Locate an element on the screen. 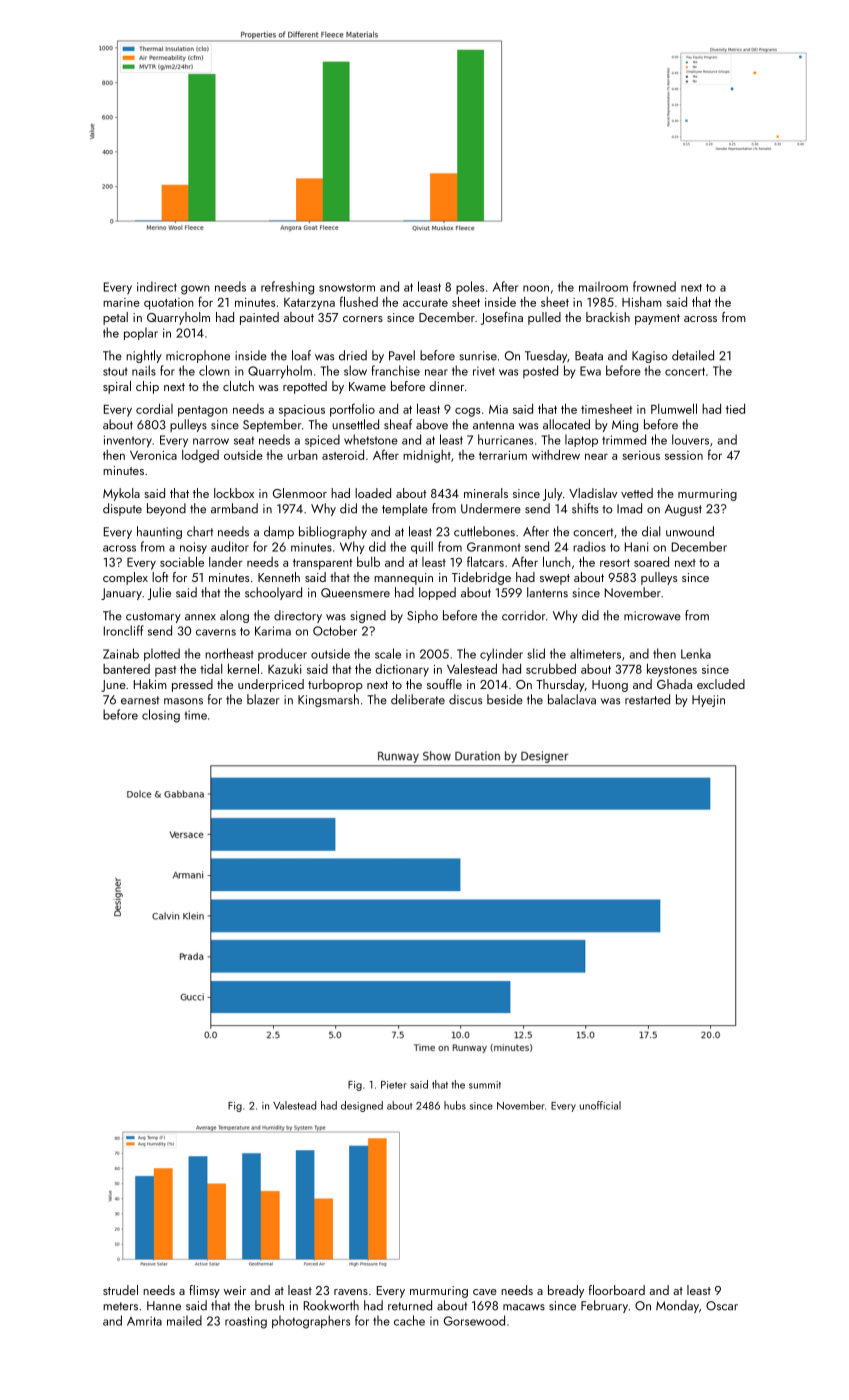 Image resolution: width=849 pixels, height=1400 pixels. noon is located at coordinates (536, 288).
